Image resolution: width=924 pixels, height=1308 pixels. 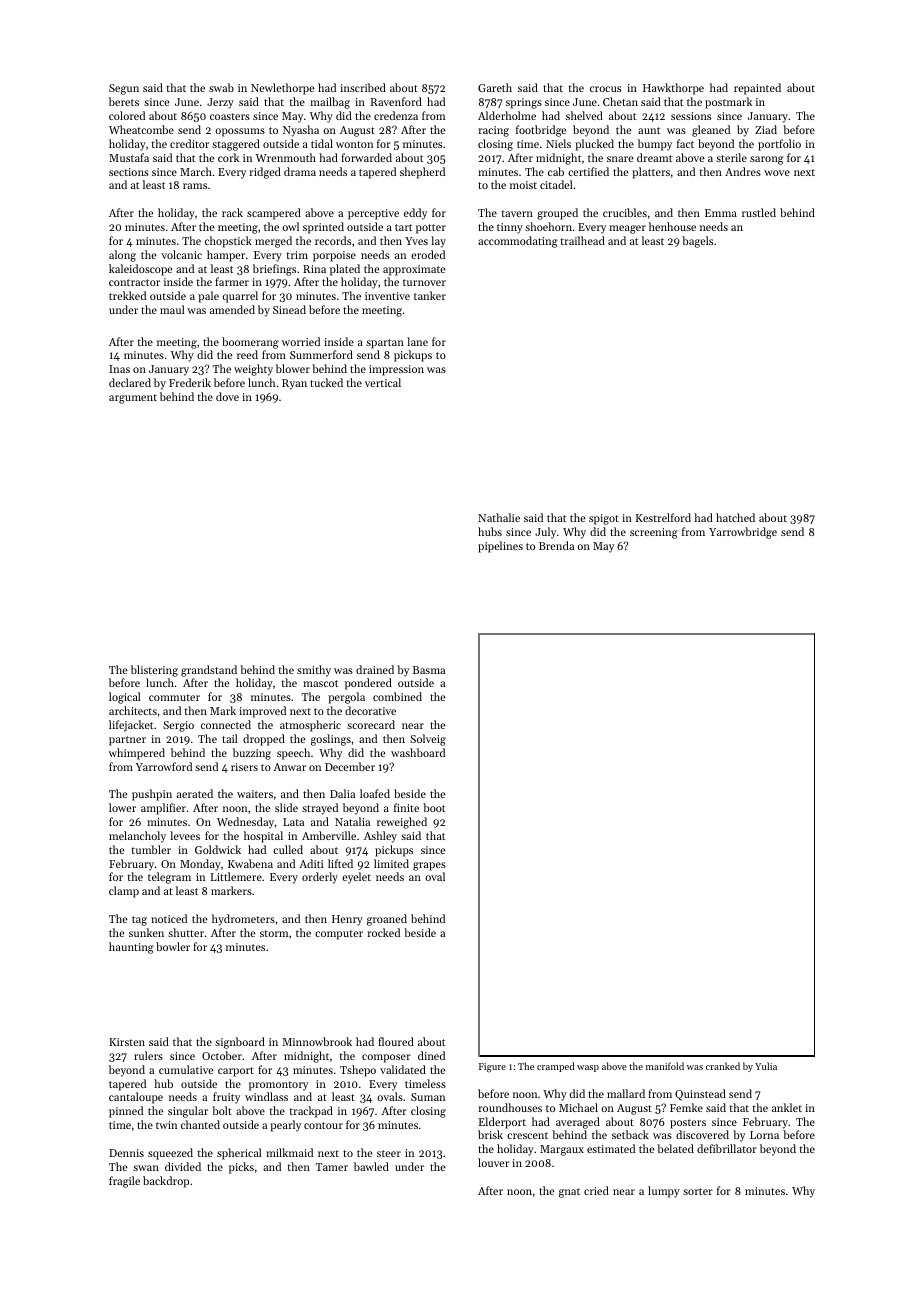 What do you see at coordinates (363, 87) in the image?
I see `inscribed` at bounding box center [363, 87].
